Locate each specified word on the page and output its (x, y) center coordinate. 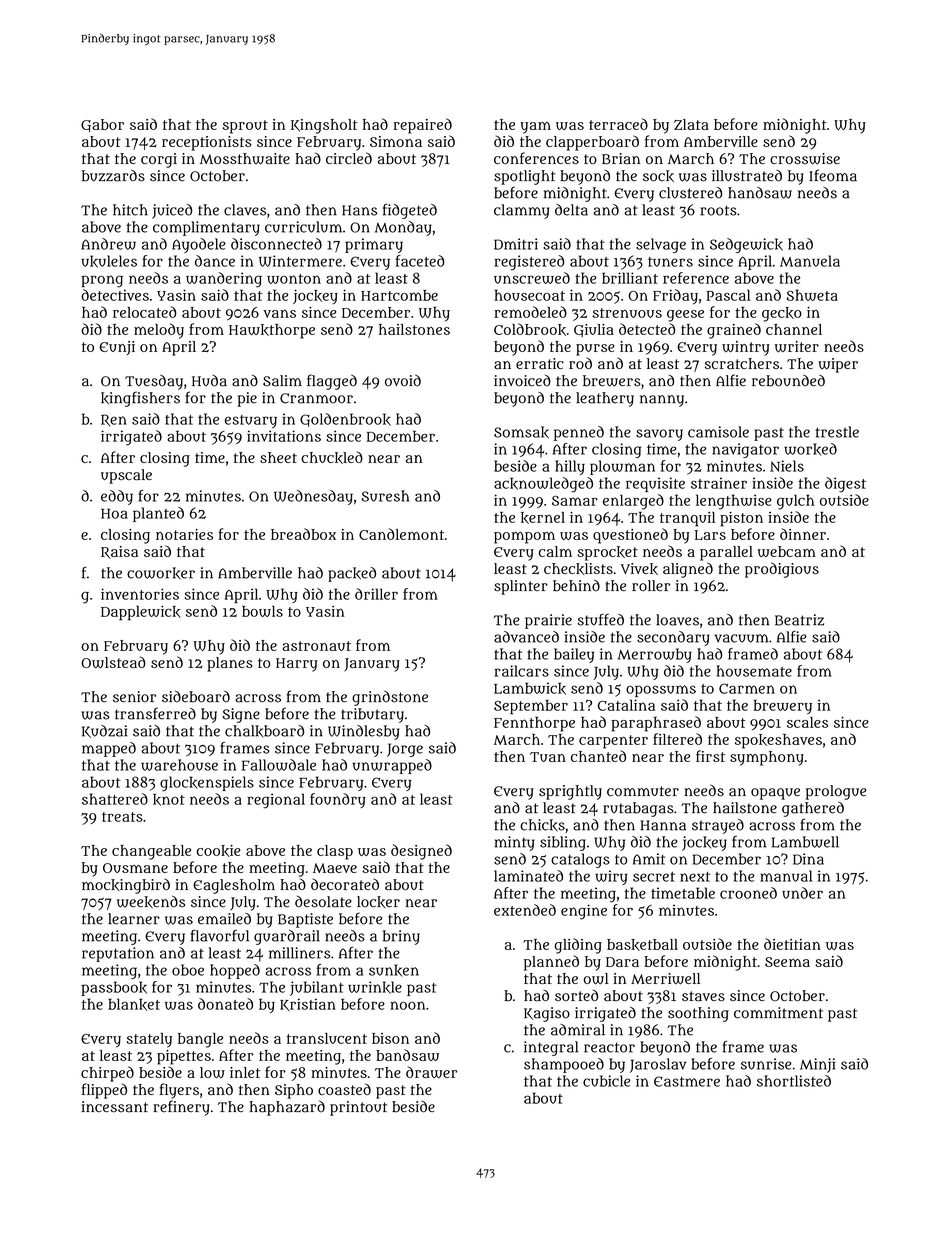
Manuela (810, 261)
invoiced (522, 381)
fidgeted (410, 211)
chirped (107, 1074)
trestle (837, 432)
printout (358, 1108)
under (802, 893)
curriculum (303, 227)
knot (169, 800)
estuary (251, 421)
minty (515, 843)
